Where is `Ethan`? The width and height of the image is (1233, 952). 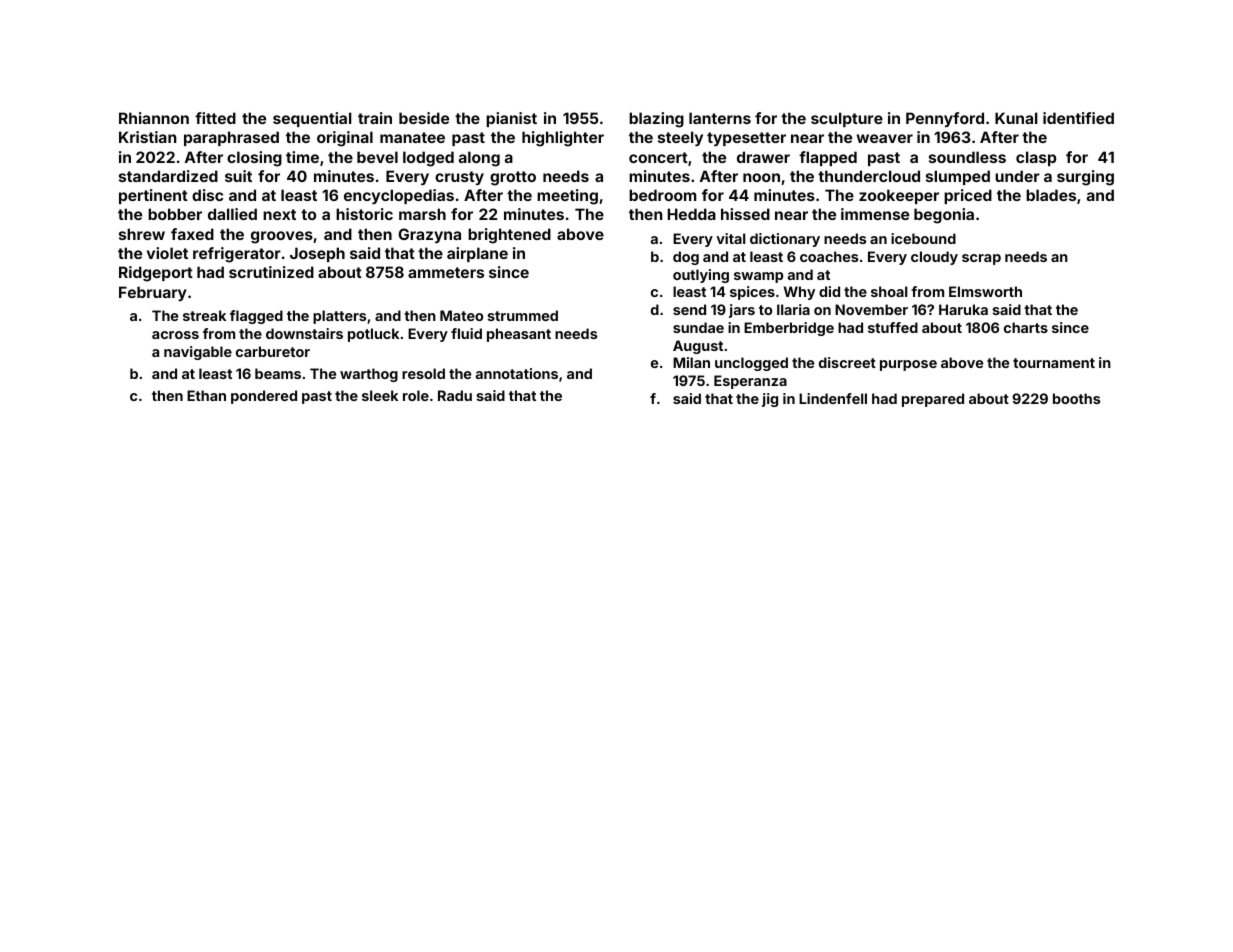 Ethan is located at coordinates (206, 395).
